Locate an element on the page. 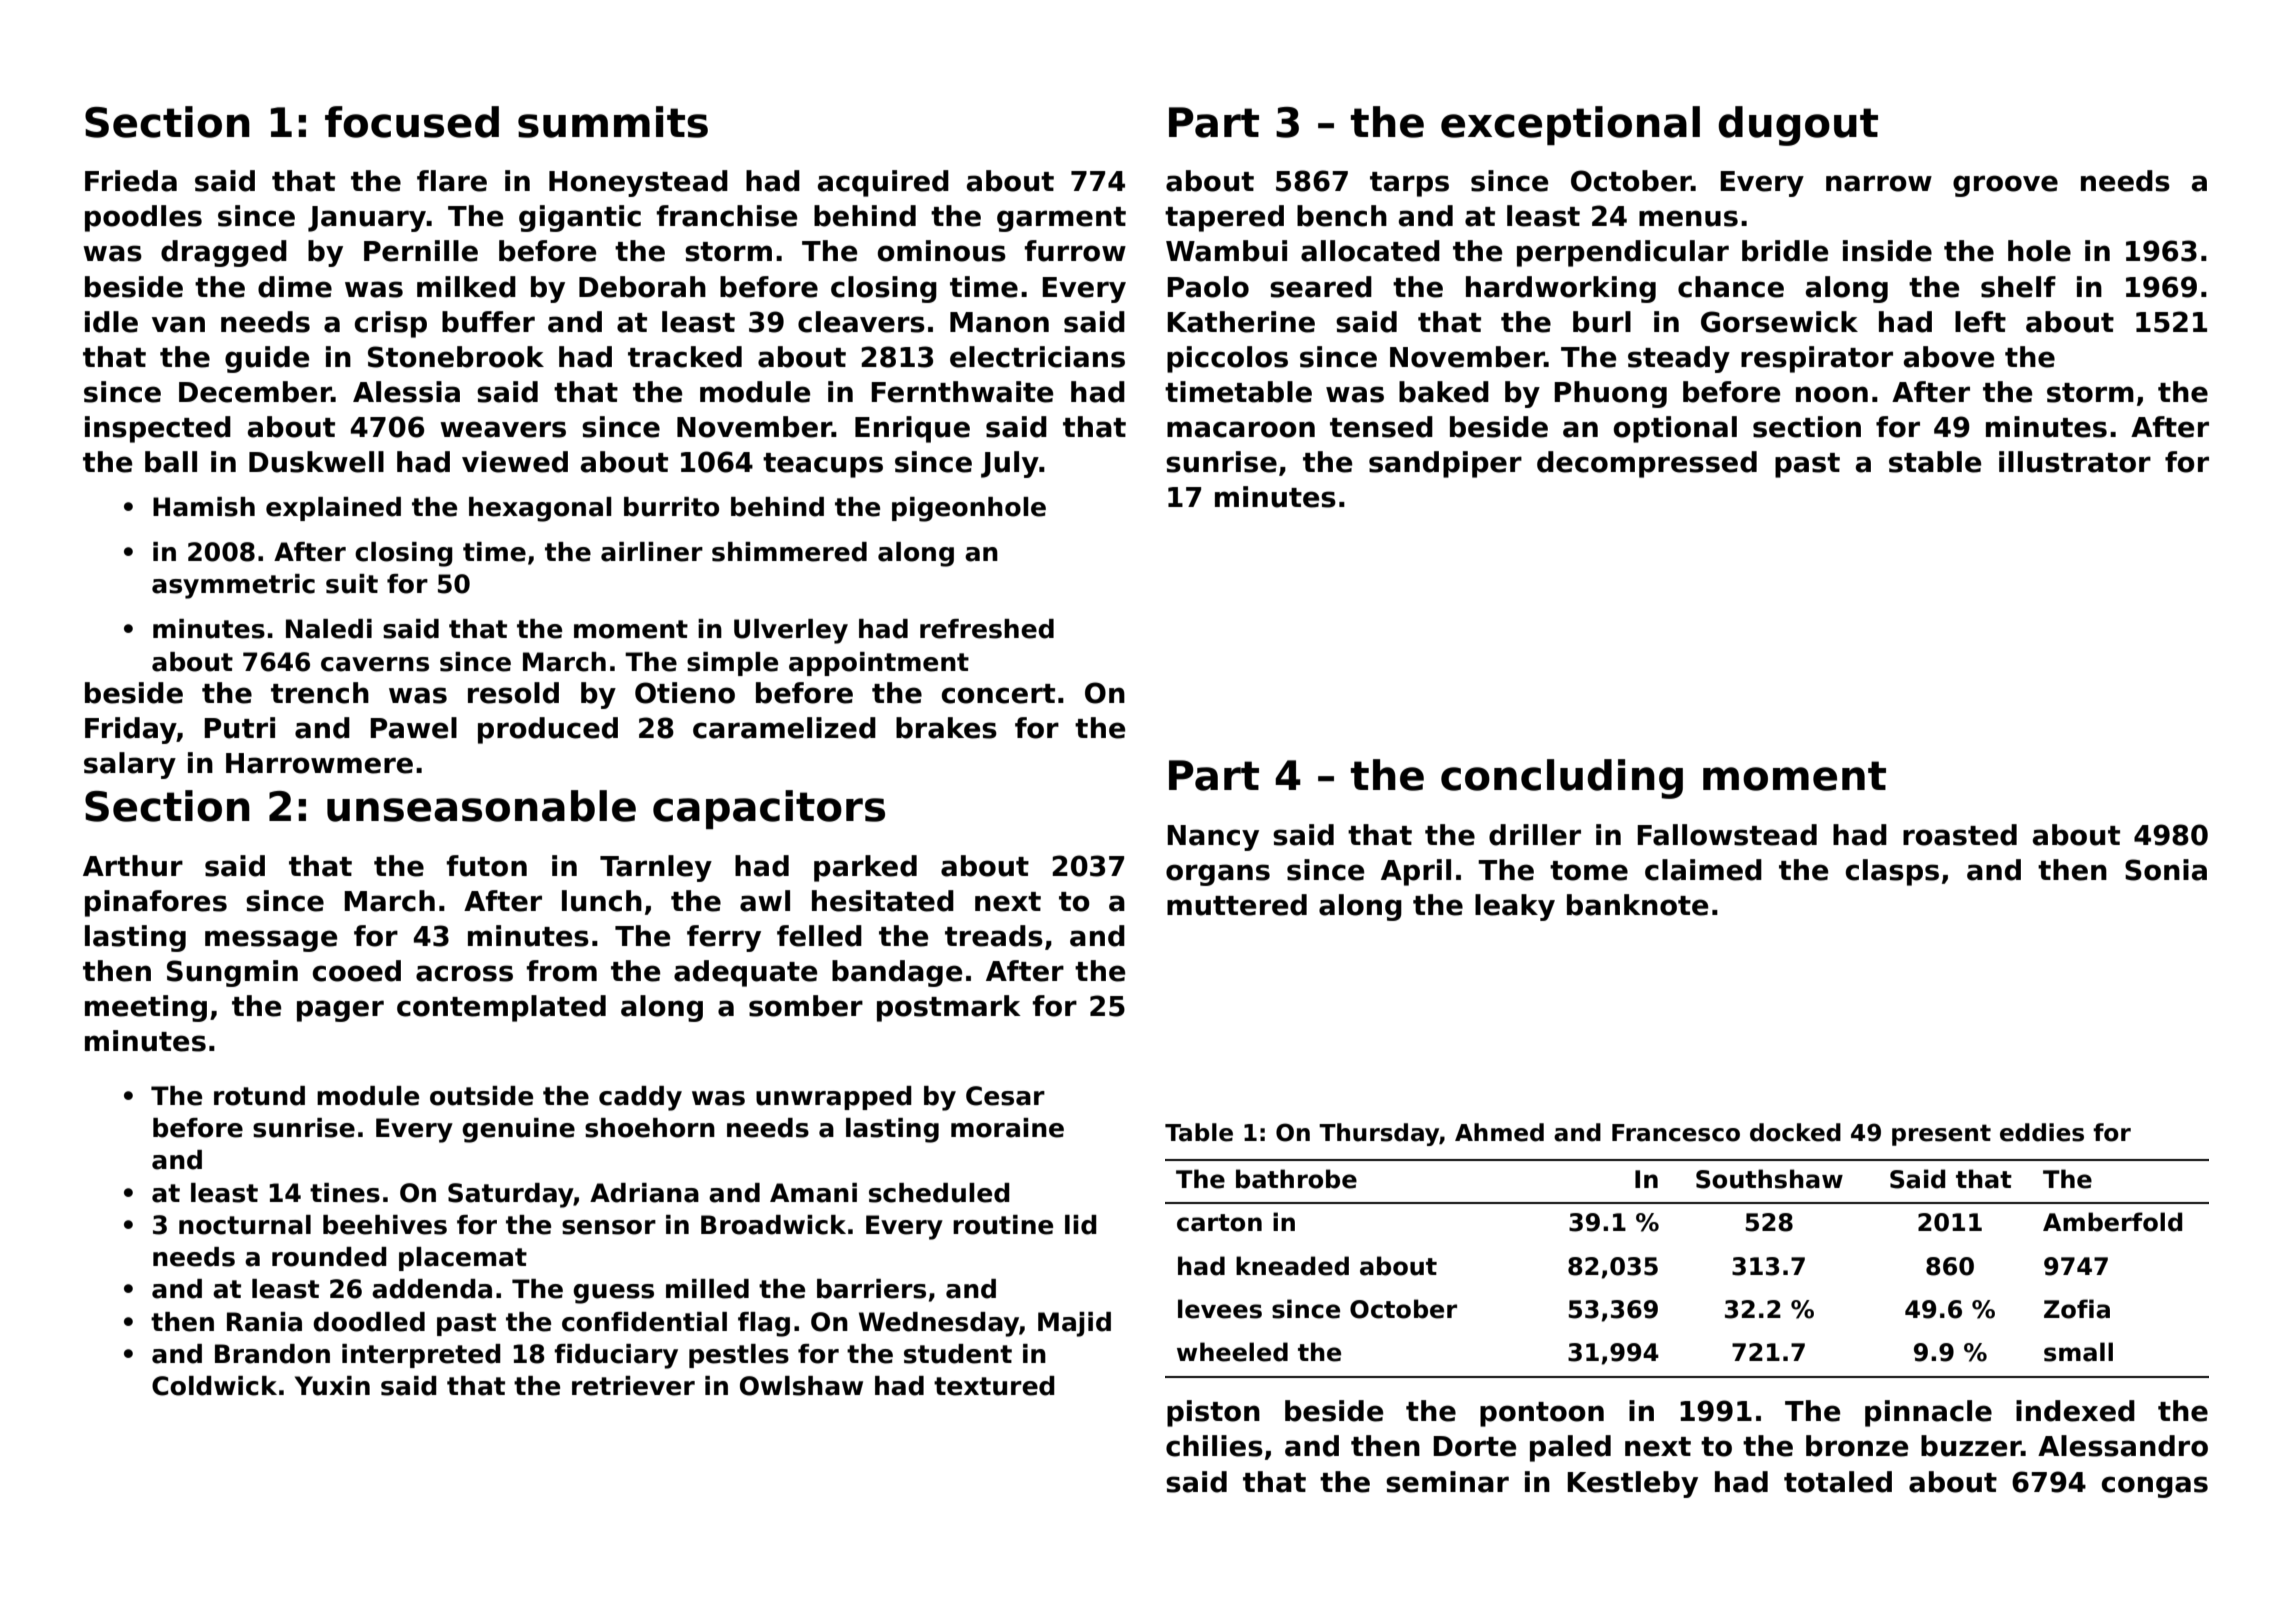 This image has height=1620, width=2292. meeting is located at coordinates (146, 1008).
